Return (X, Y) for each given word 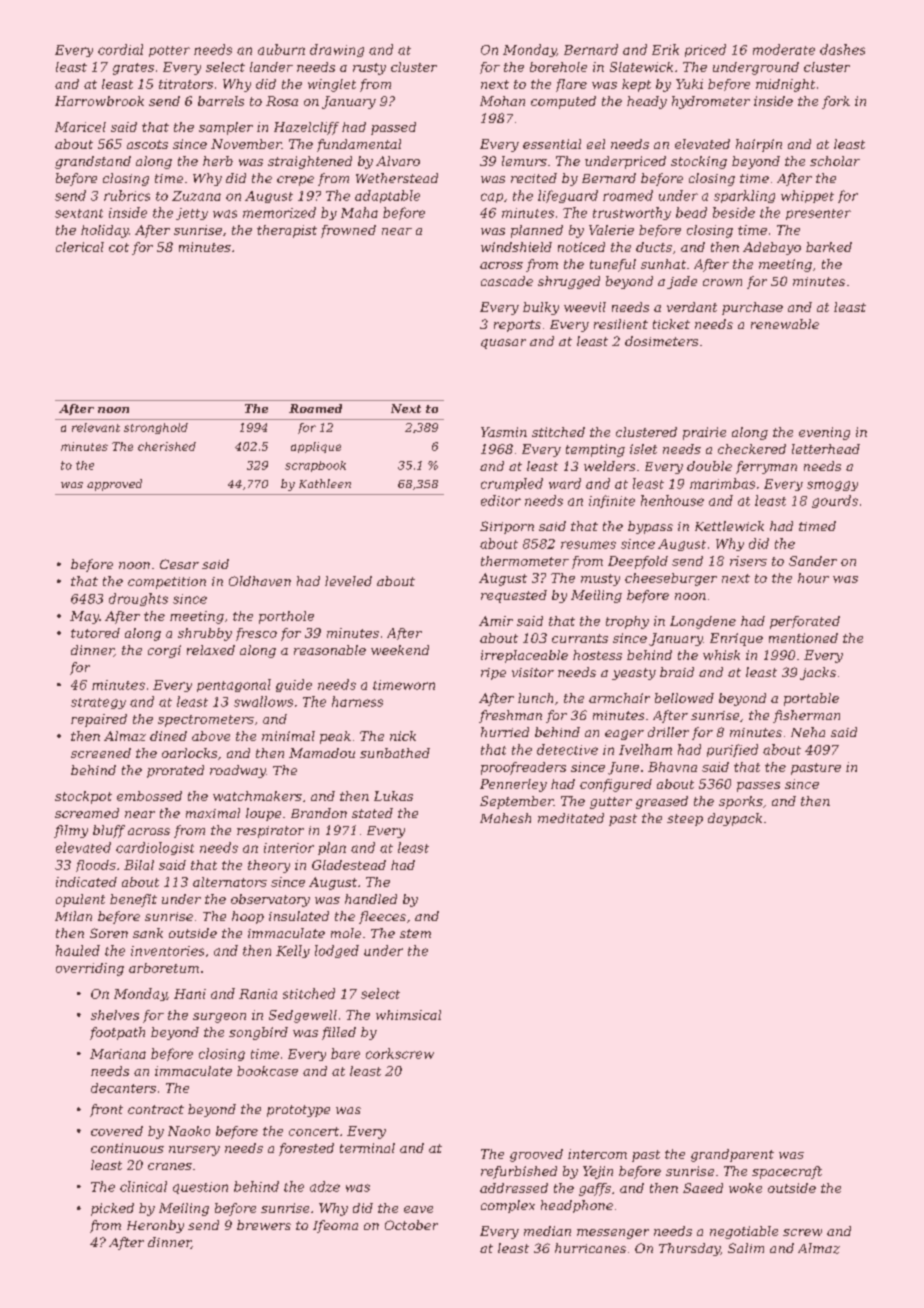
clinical (143, 1186)
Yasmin (504, 432)
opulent (80, 900)
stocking (699, 162)
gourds (835, 501)
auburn (281, 49)
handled (371, 899)
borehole (558, 67)
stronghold (156, 428)
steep (685, 820)
